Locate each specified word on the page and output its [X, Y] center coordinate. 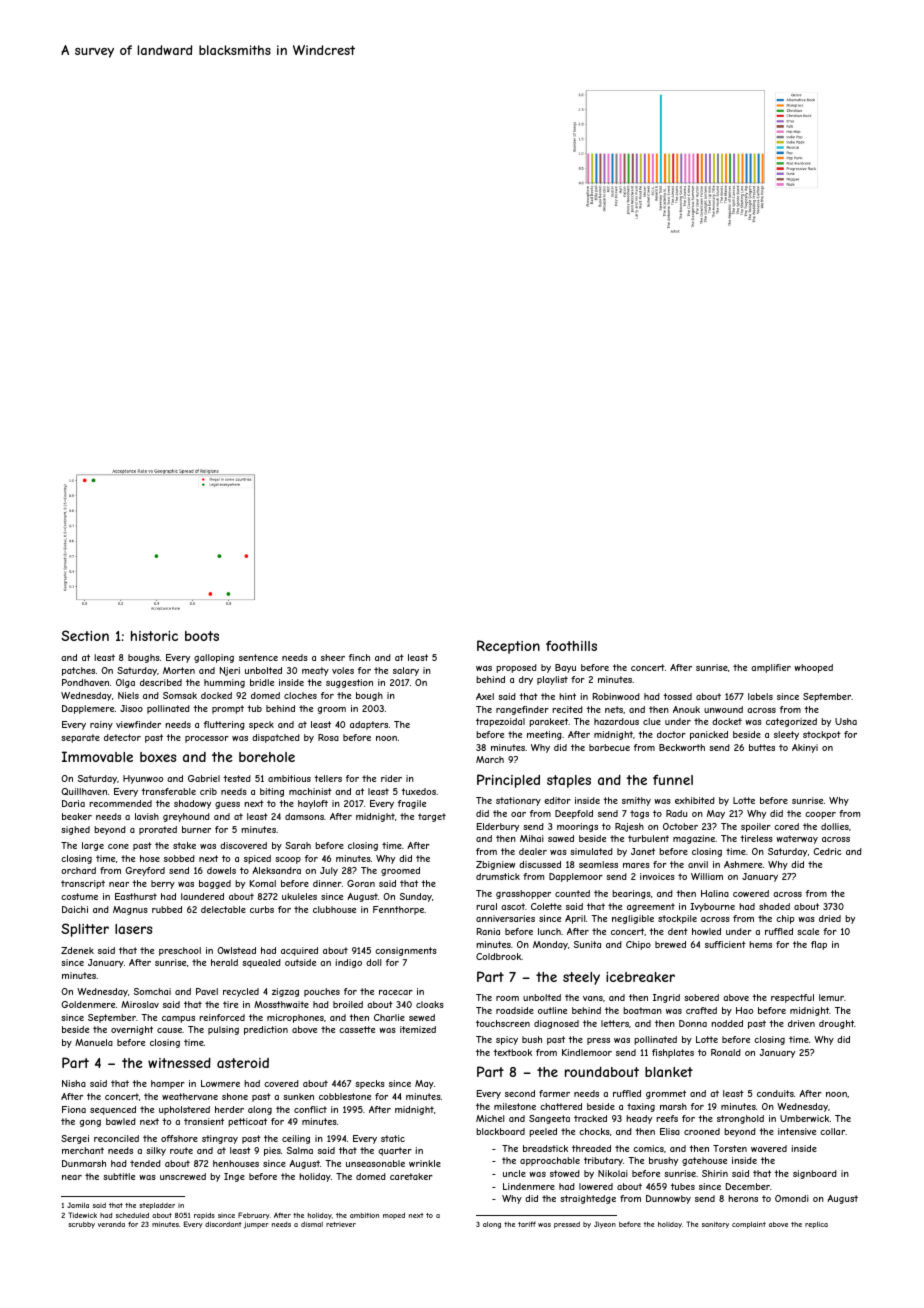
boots [202, 636]
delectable [223, 909]
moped [394, 1216]
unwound [723, 709]
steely [581, 978]
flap [819, 945]
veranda [111, 1224]
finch [359, 657]
